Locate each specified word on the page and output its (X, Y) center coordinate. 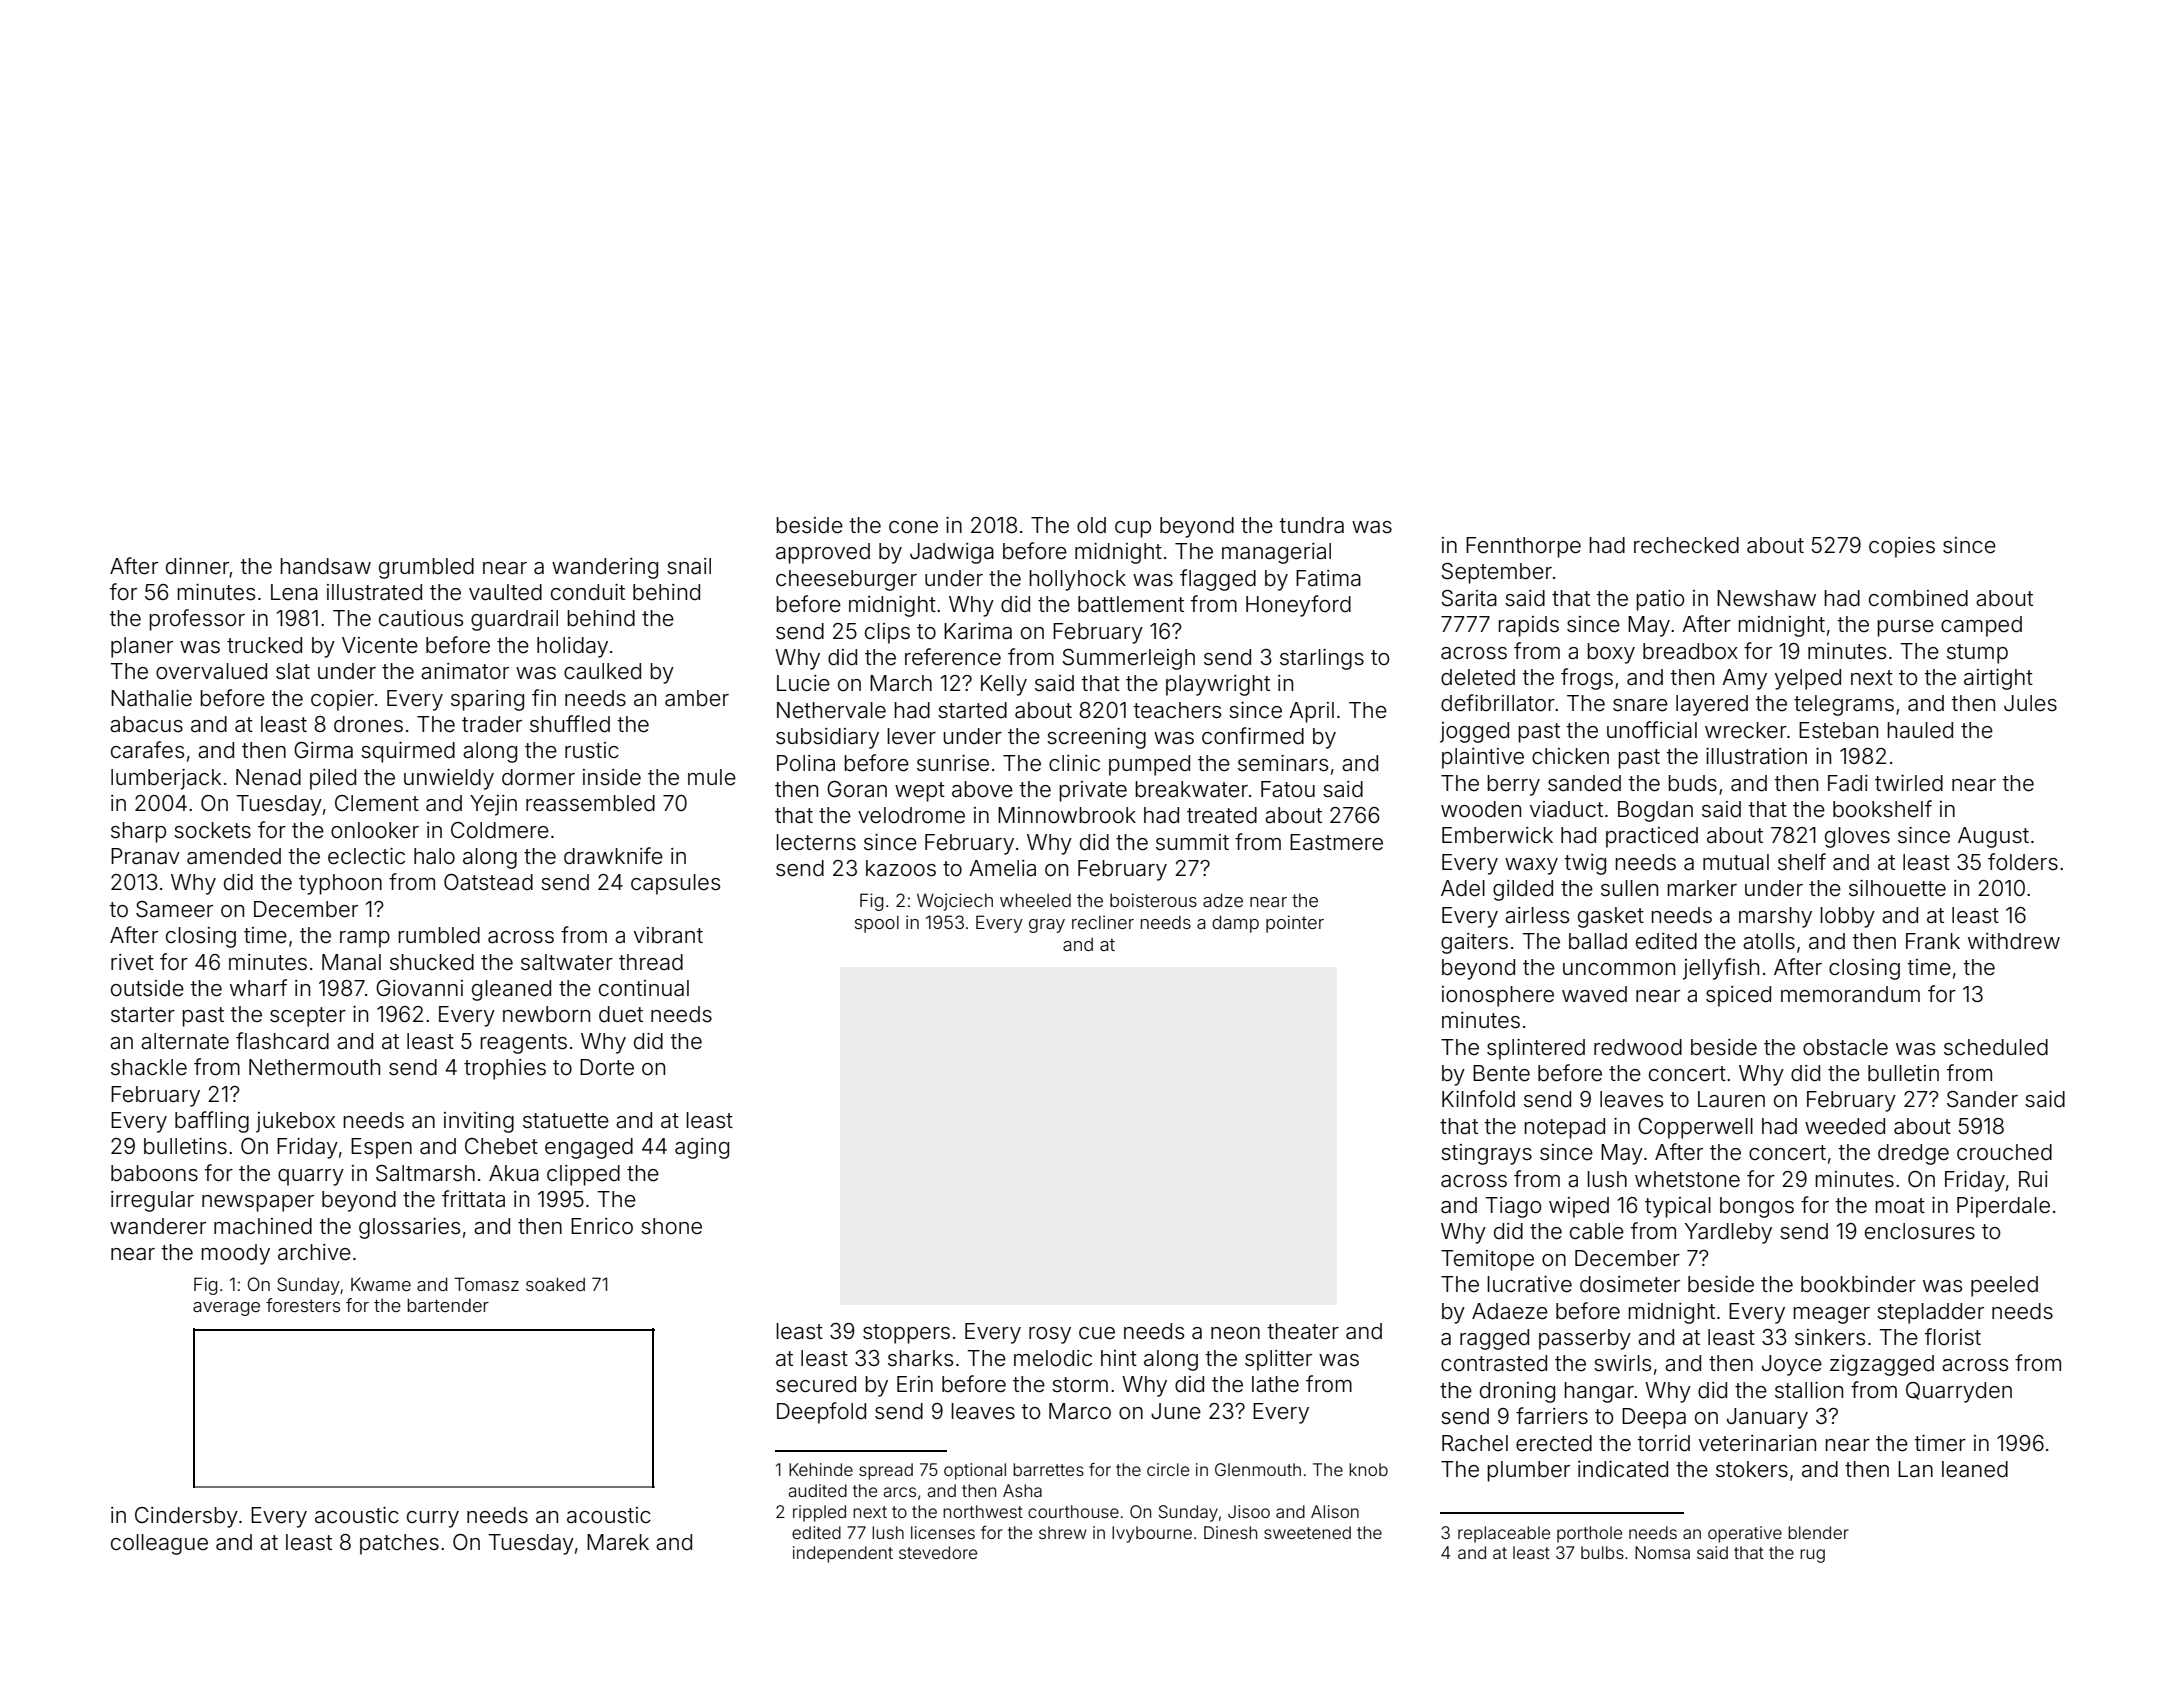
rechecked (1686, 545)
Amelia (1002, 868)
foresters (303, 1305)
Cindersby (186, 1517)
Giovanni (419, 988)
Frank (1933, 941)
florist (1953, 1337)
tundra (1312, 525)
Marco (1080, 1411)
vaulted (505, 592)
